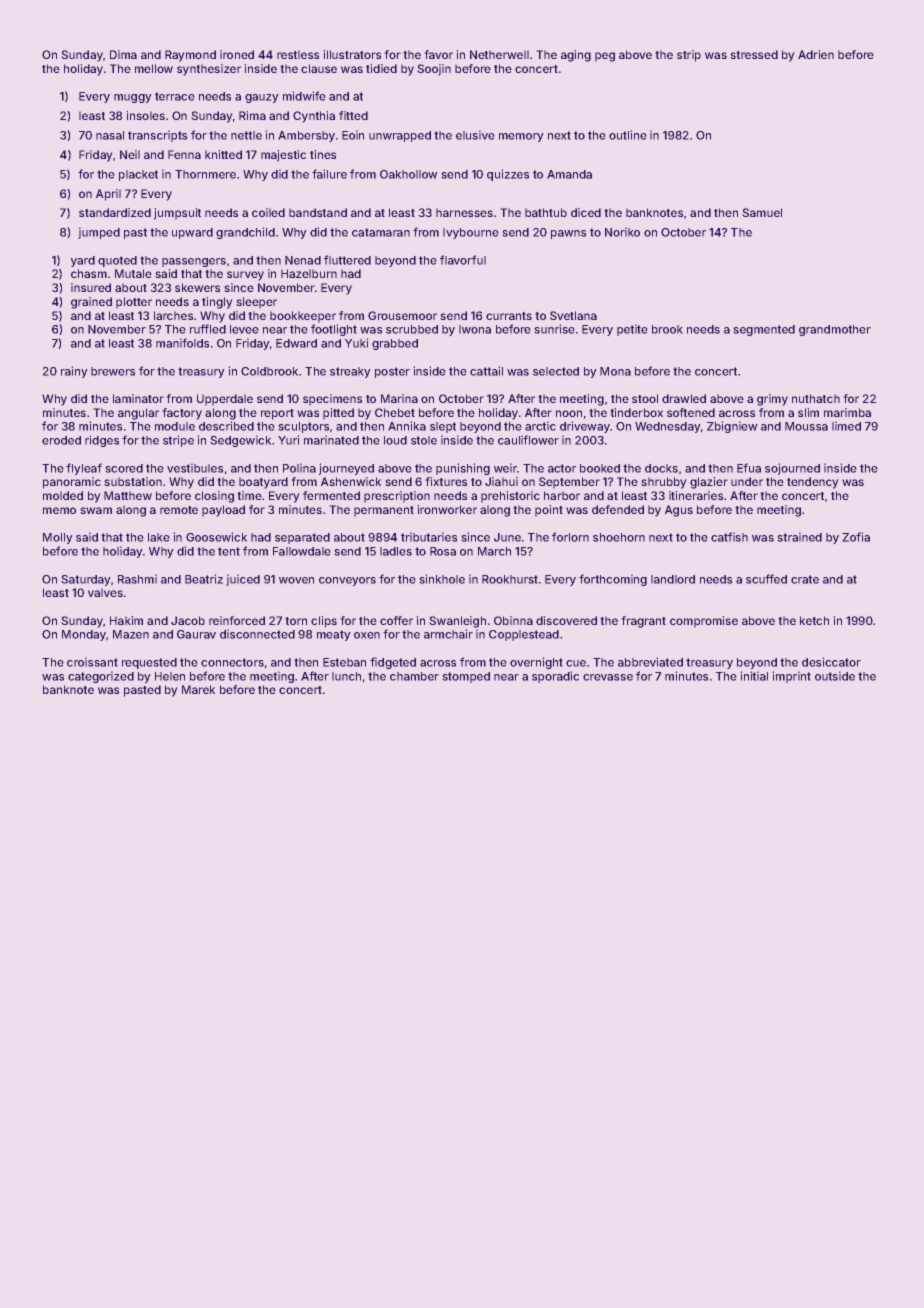 This screenshot has width=924, height=1308. What do you see at coordinates (554, 329) in the screenshot?
I see `sunrise` at bounding box center [554, 329].
